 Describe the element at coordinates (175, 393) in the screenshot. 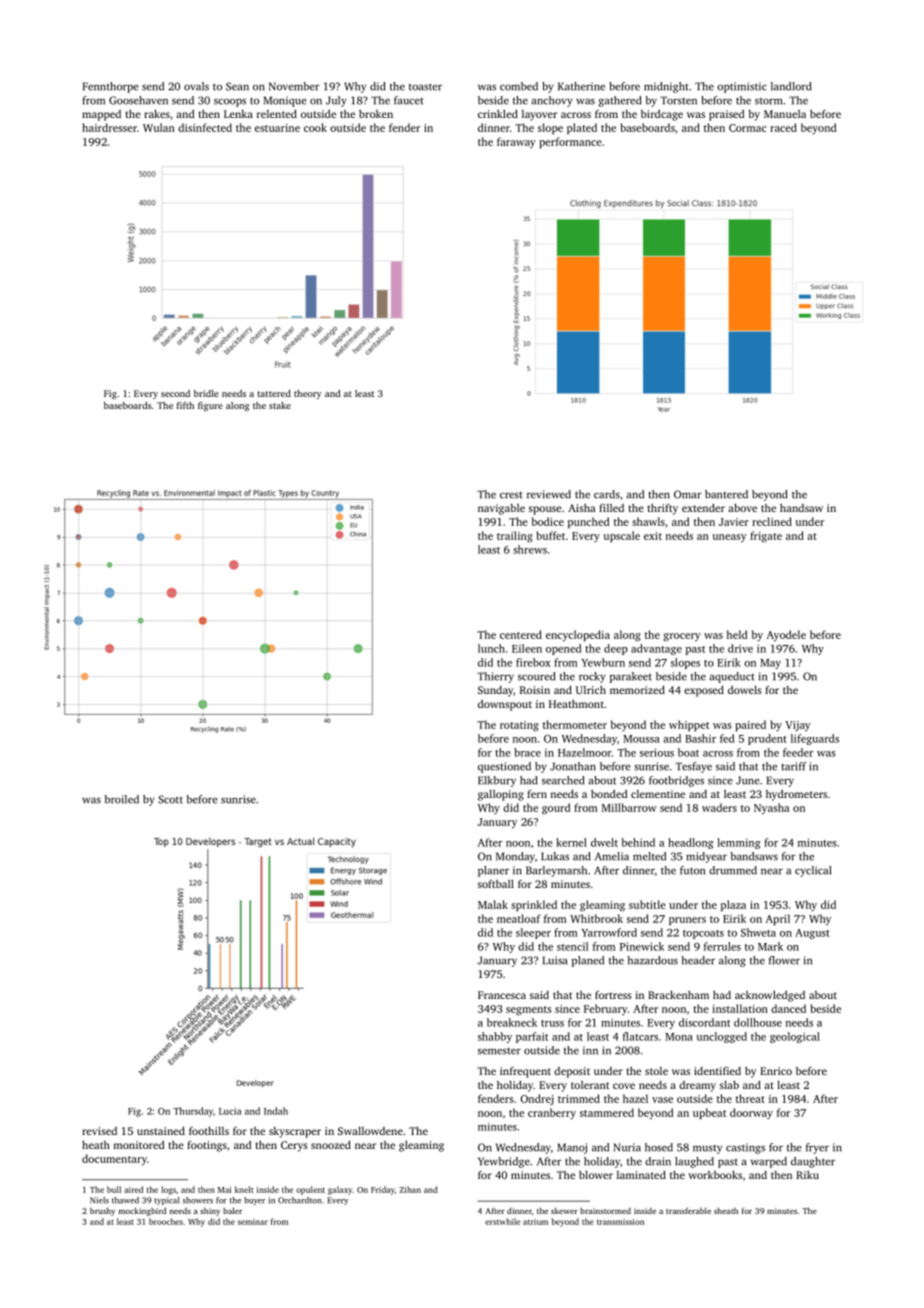

I see `second` at that location.
